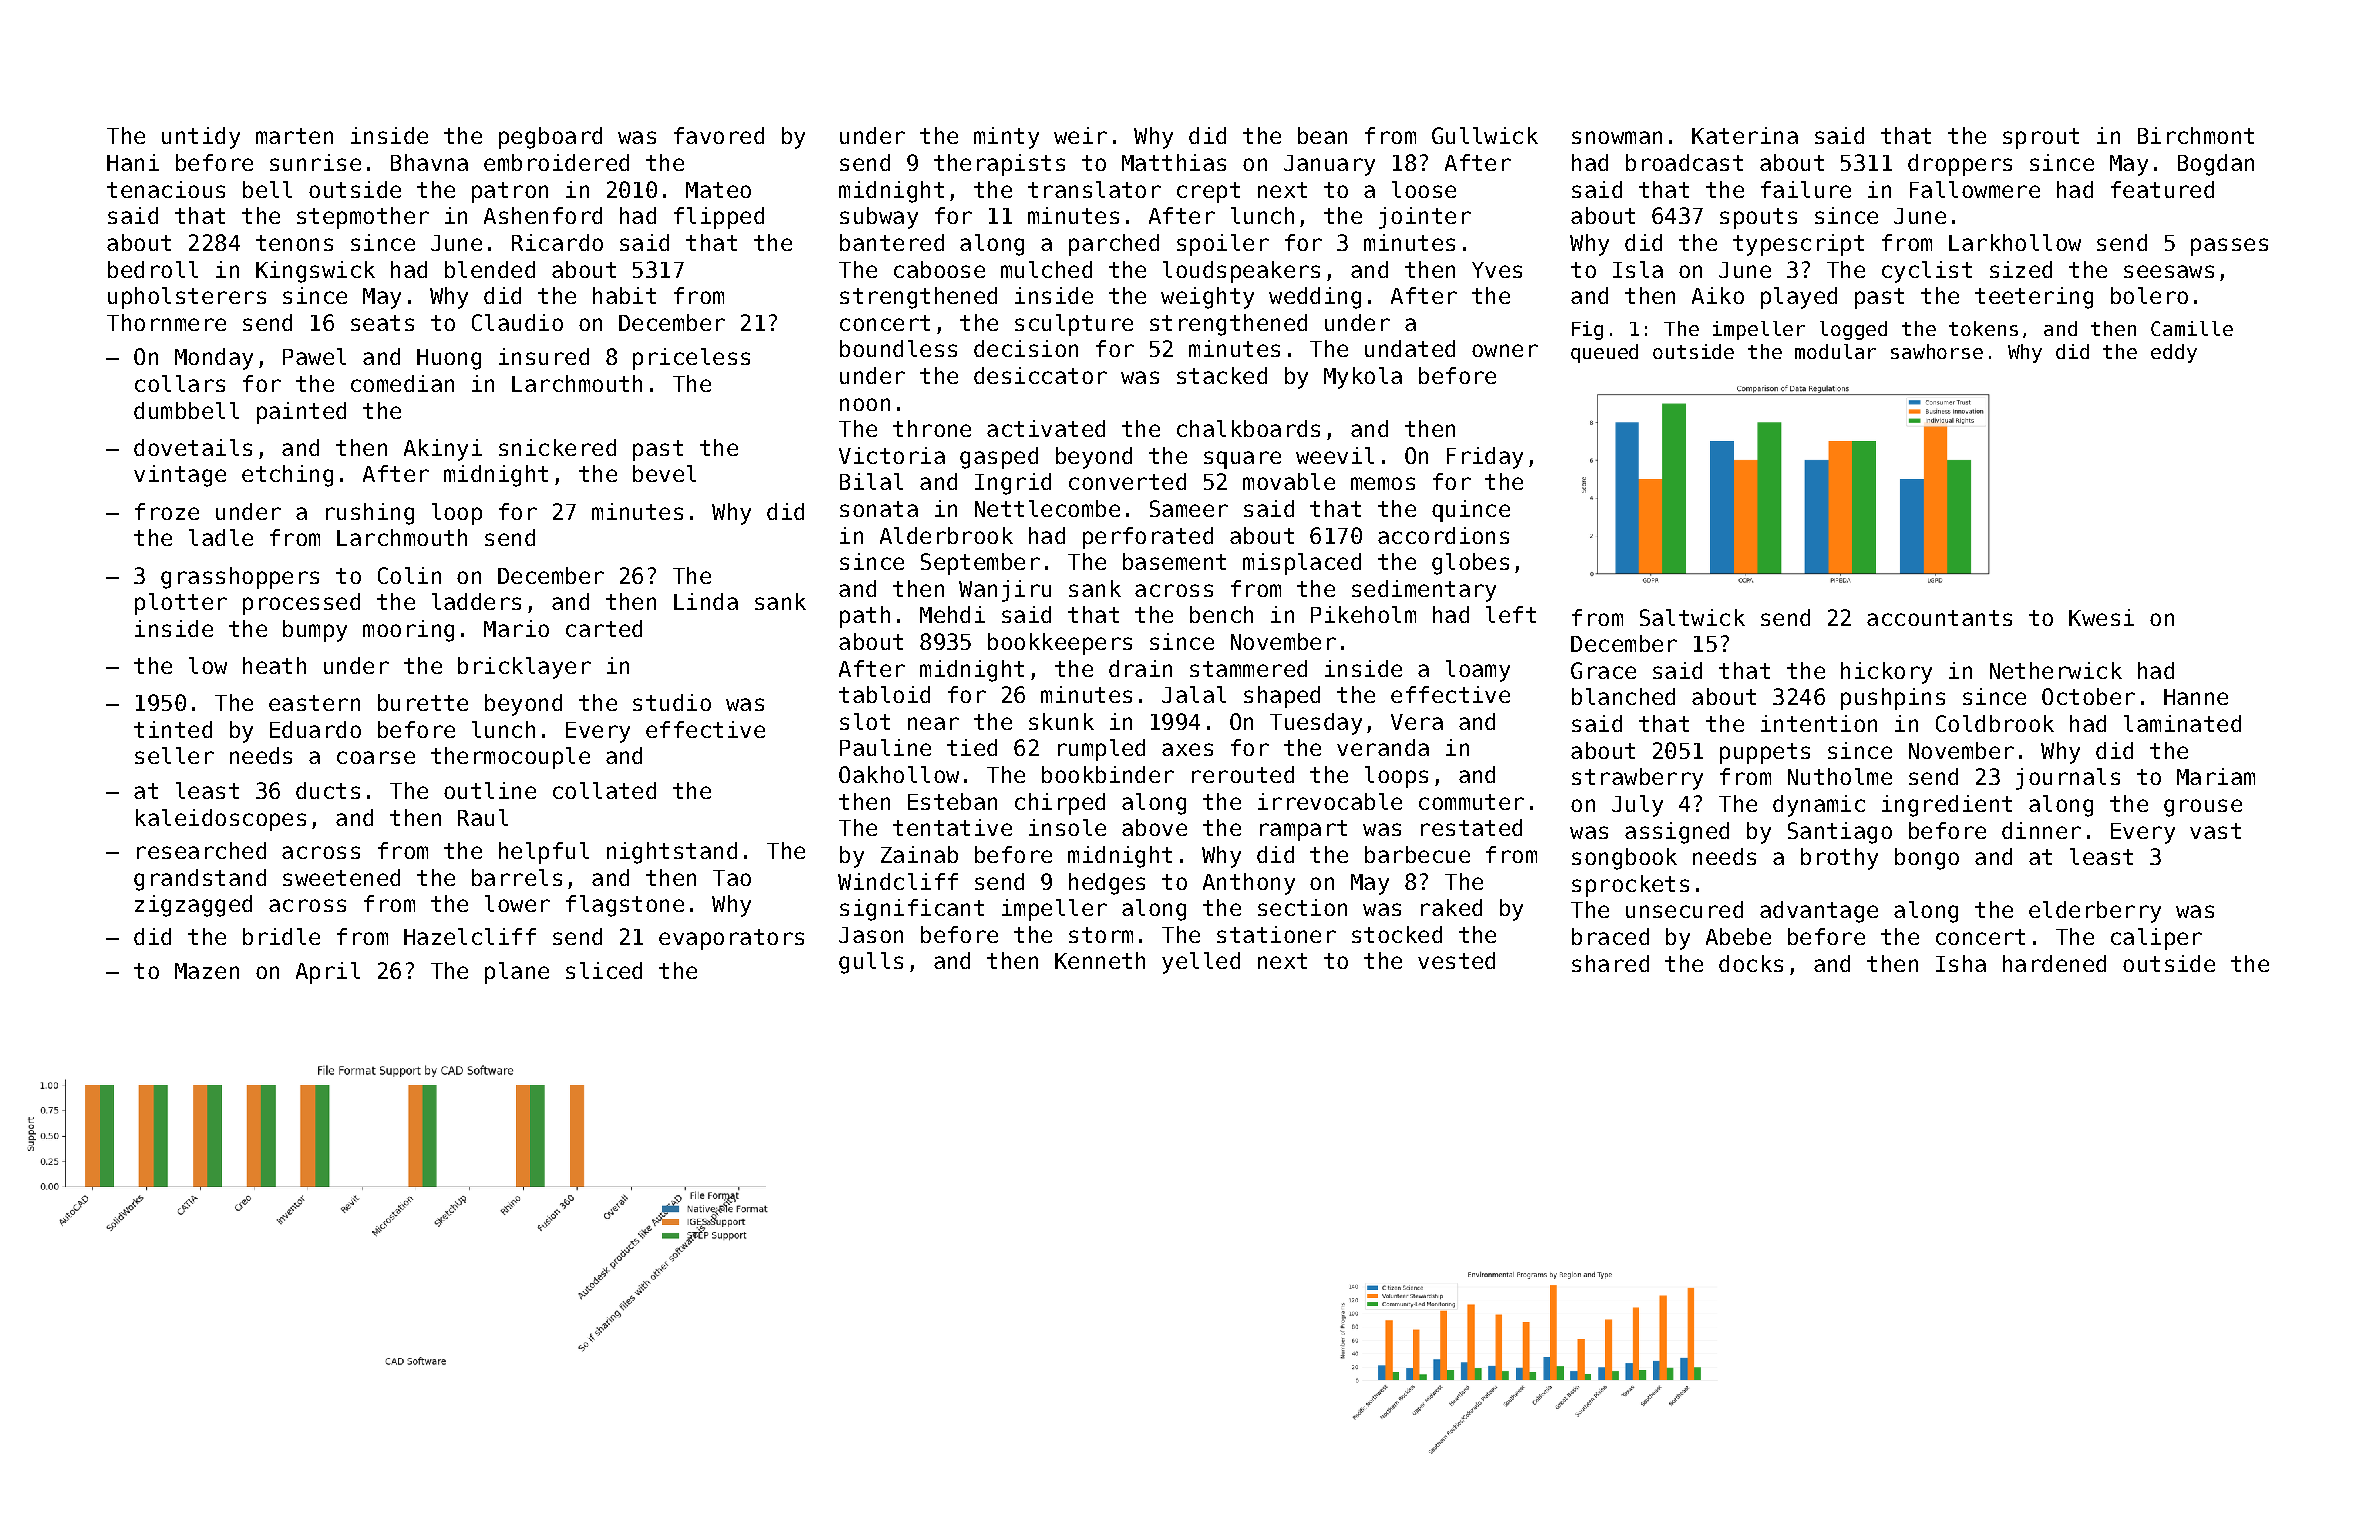 Image resolution: width=2380 pixels, height=1540 pixels. I want to click on weir, so click(1080, 135).
